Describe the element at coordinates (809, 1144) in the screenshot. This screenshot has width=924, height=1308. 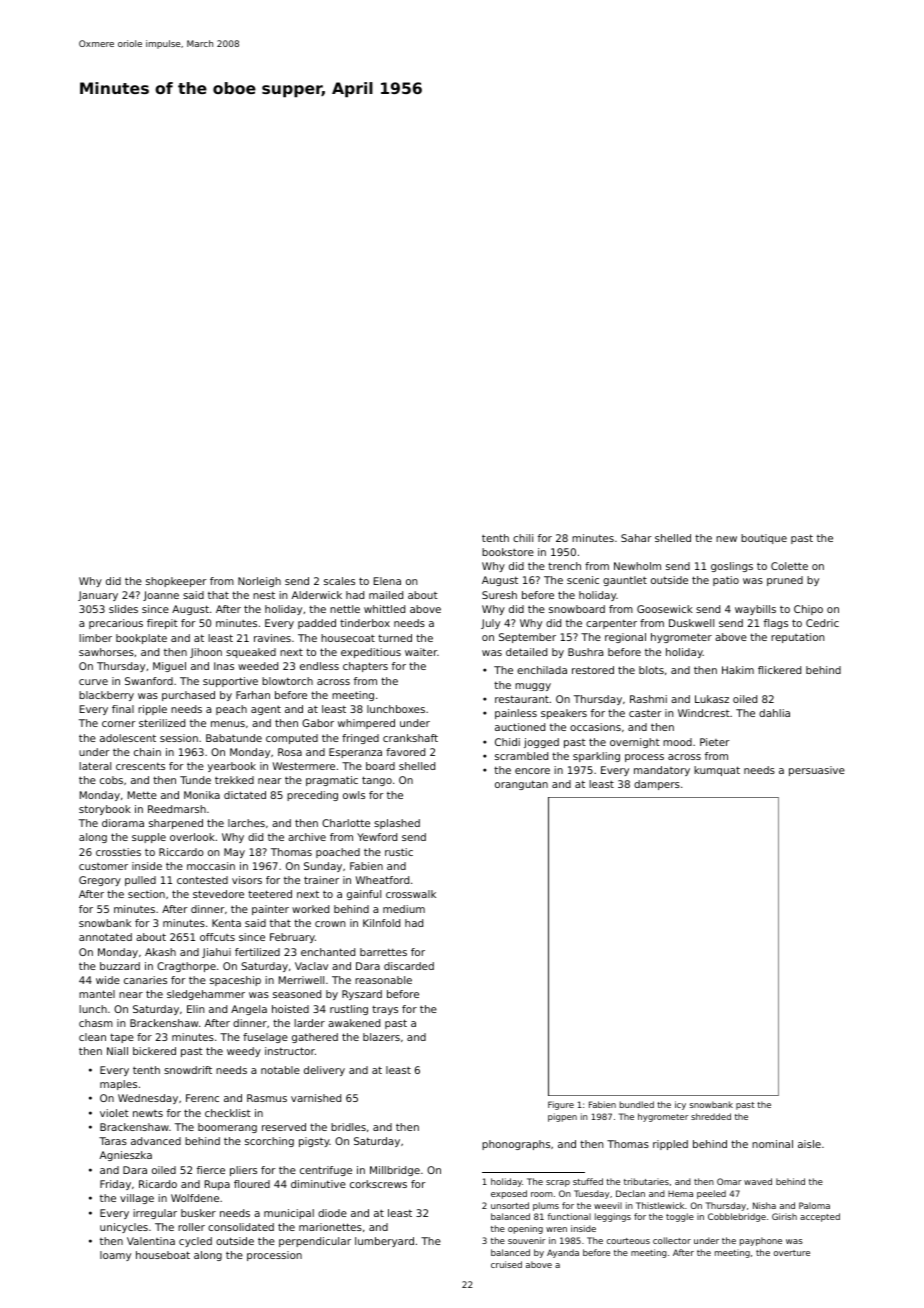
I see `aisle` at that location.
